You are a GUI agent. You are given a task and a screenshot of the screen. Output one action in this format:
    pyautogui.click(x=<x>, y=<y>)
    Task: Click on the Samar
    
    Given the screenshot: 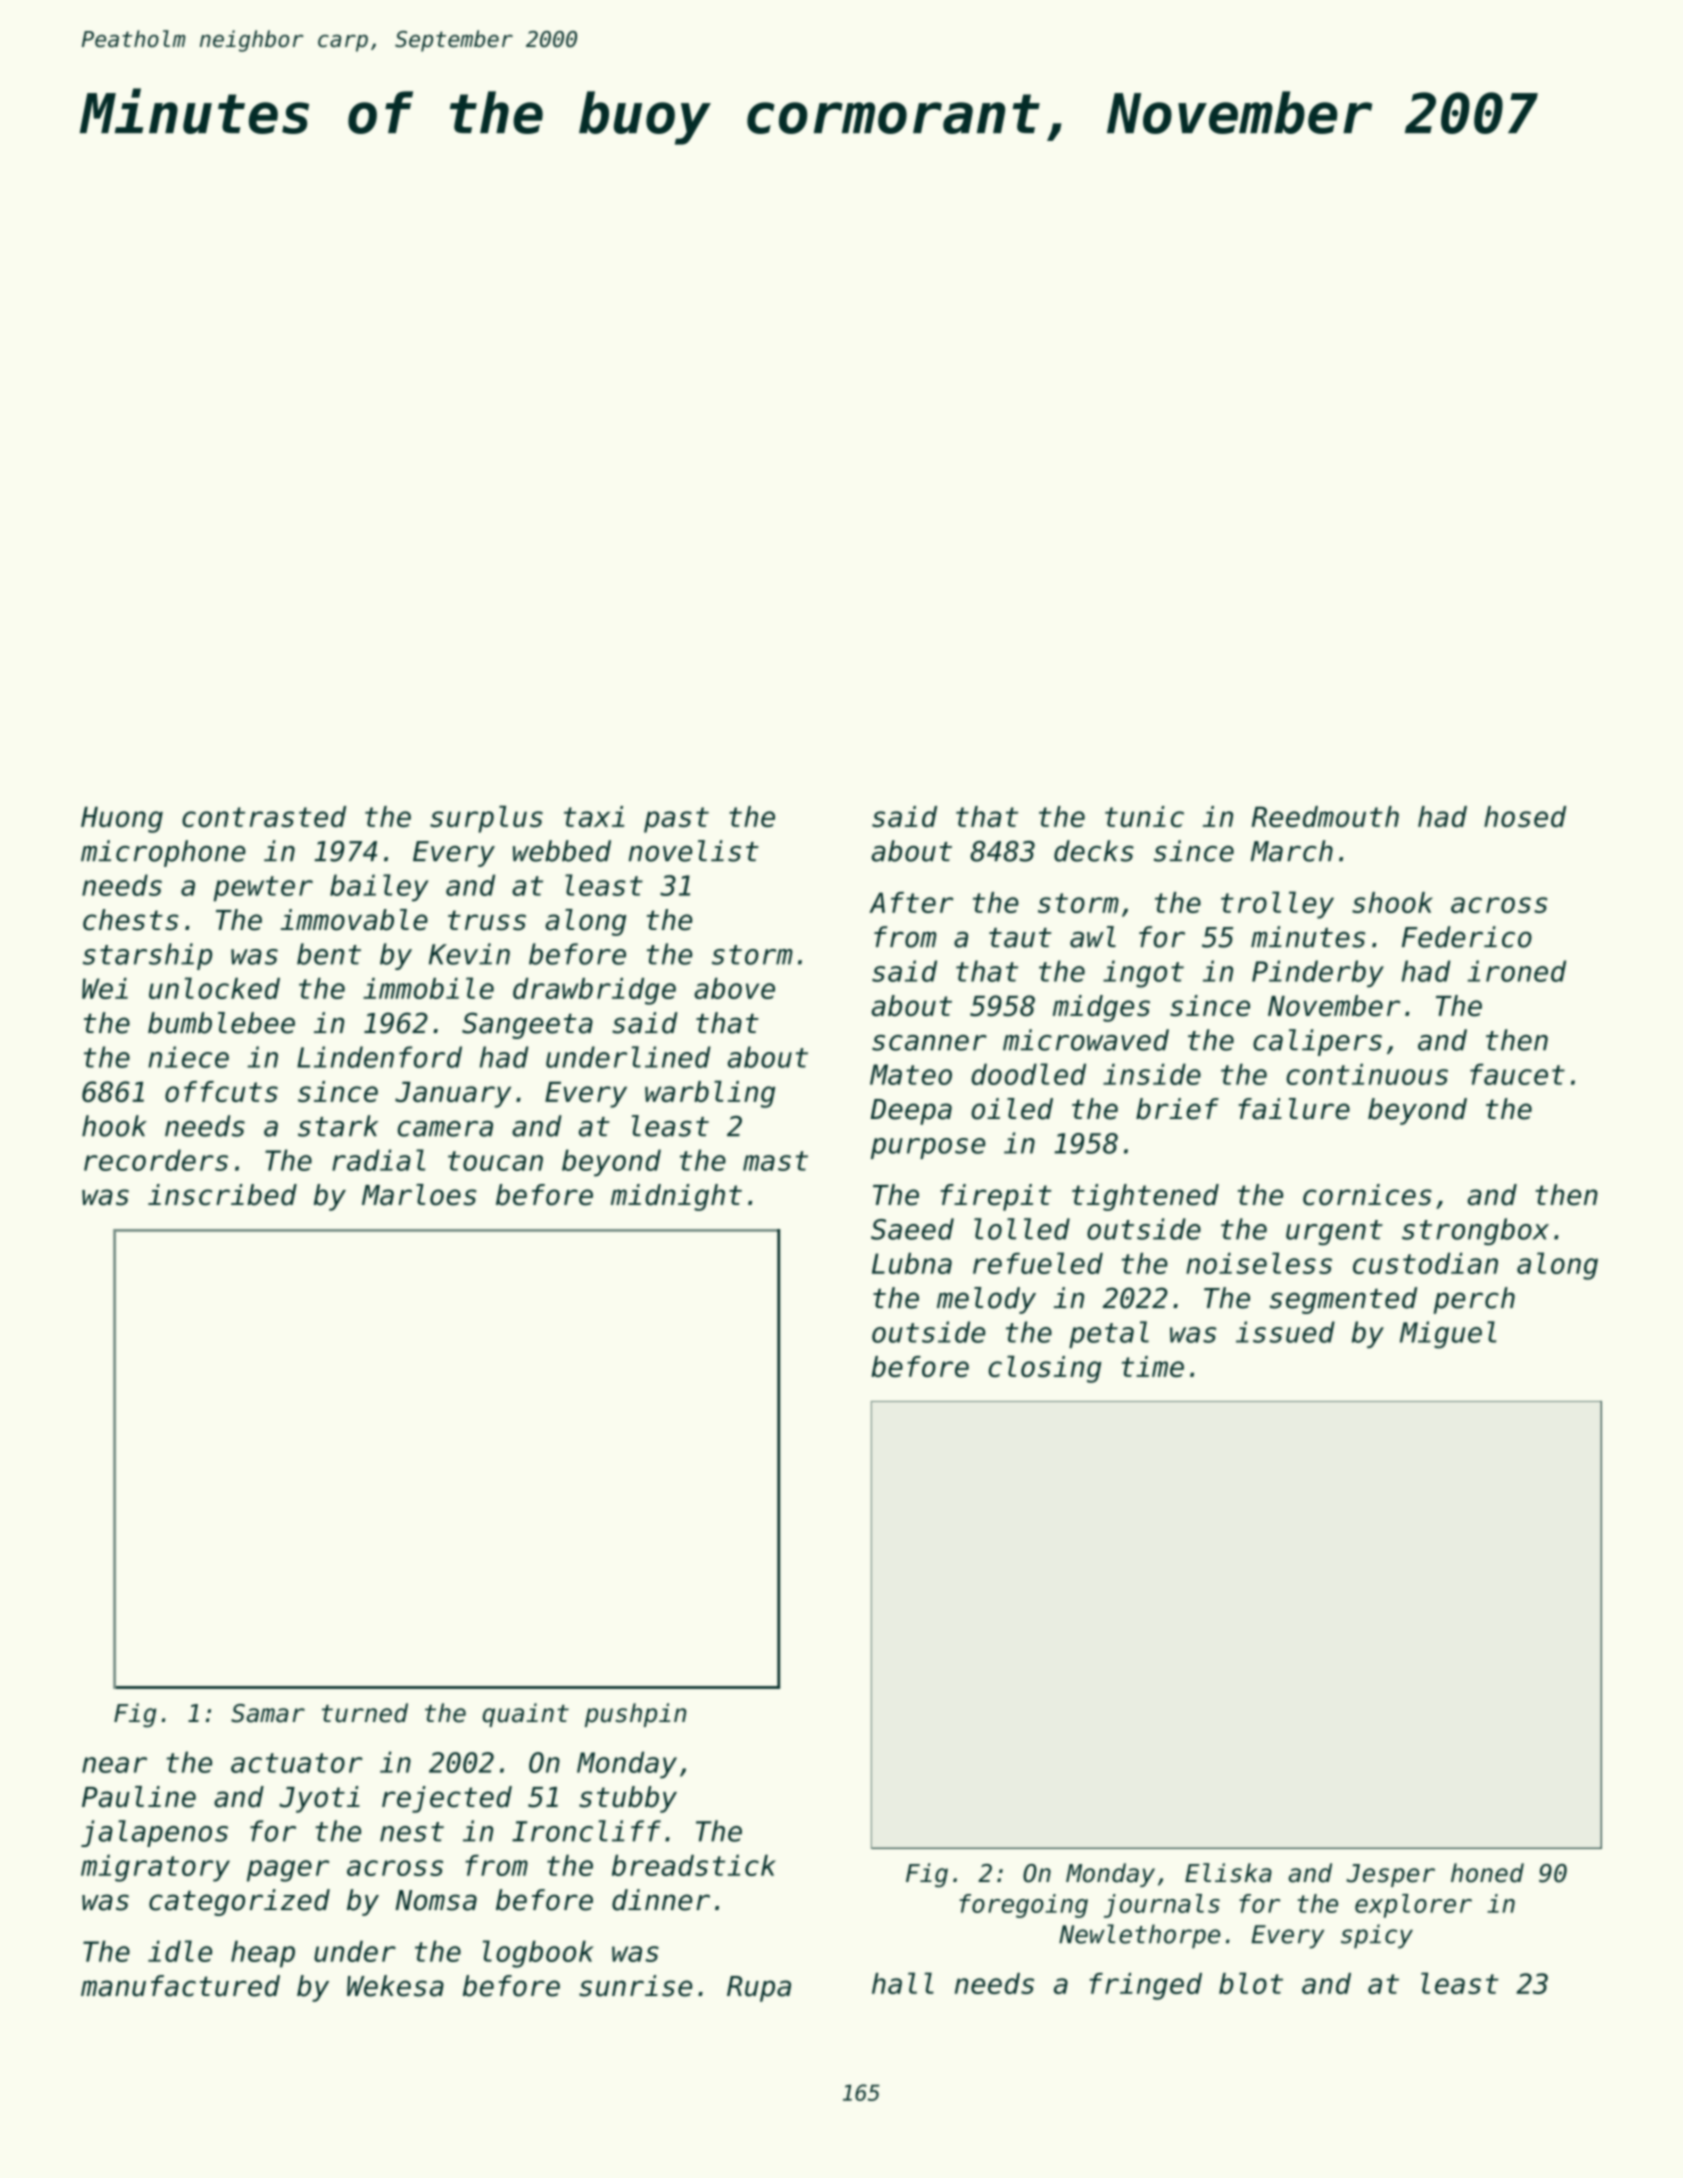 What is the action you would take?
    pyautogui.click(x=268, y=1713)
